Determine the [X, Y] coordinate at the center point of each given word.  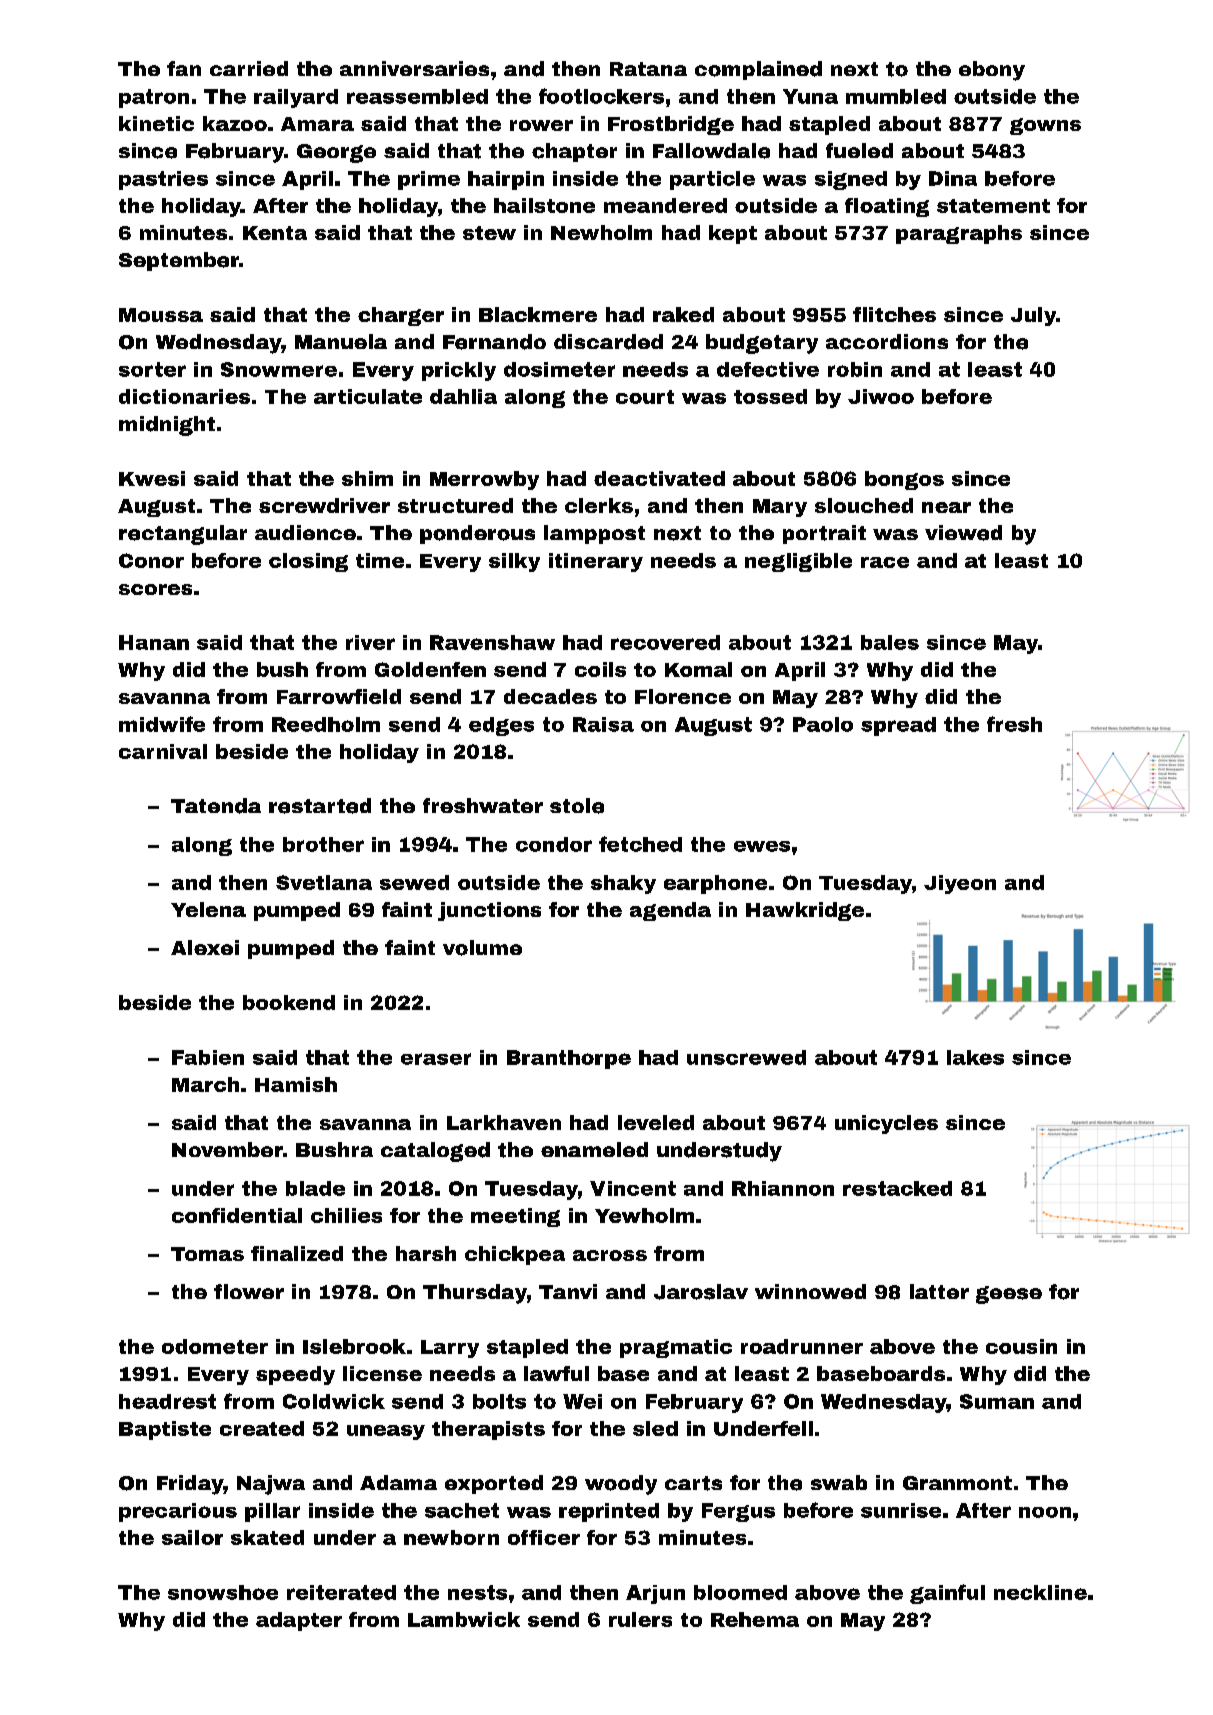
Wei [582, 1401]
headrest [167, 1401]
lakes [975, 1057]
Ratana [648, 69]
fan [184, 68]
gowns [1045, 126]
